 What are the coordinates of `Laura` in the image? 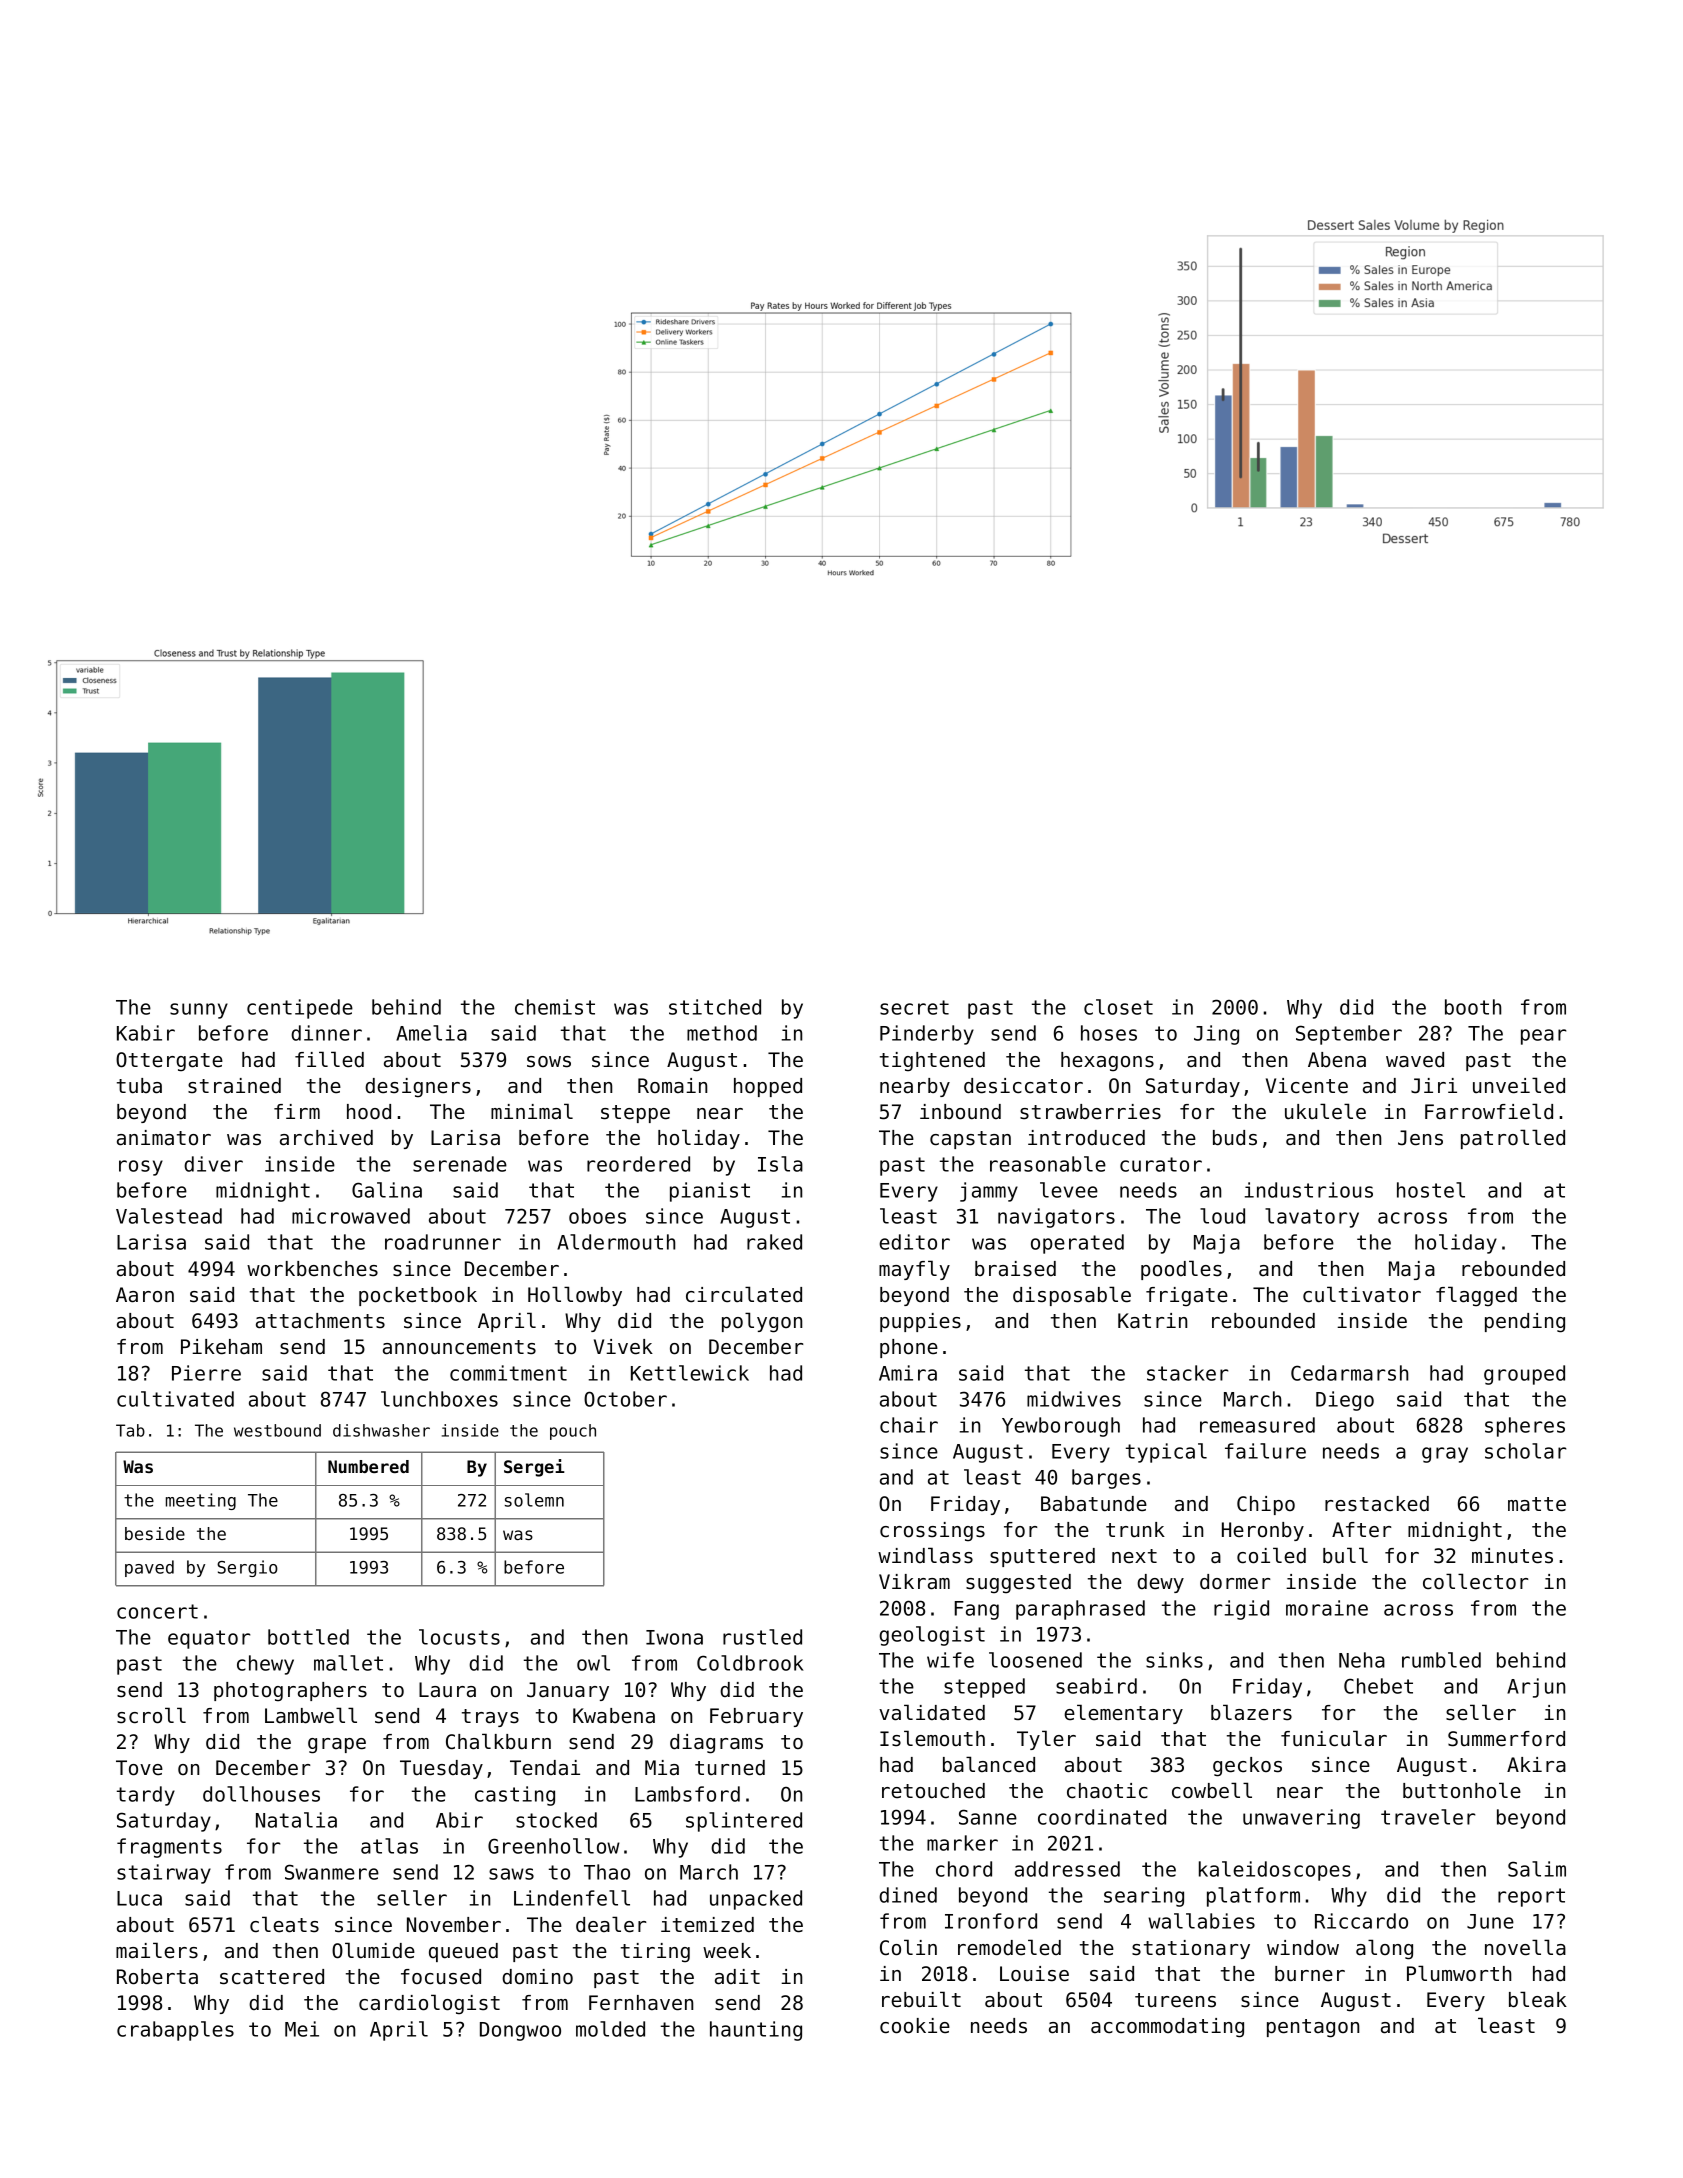 It's located at (447, 1690).
